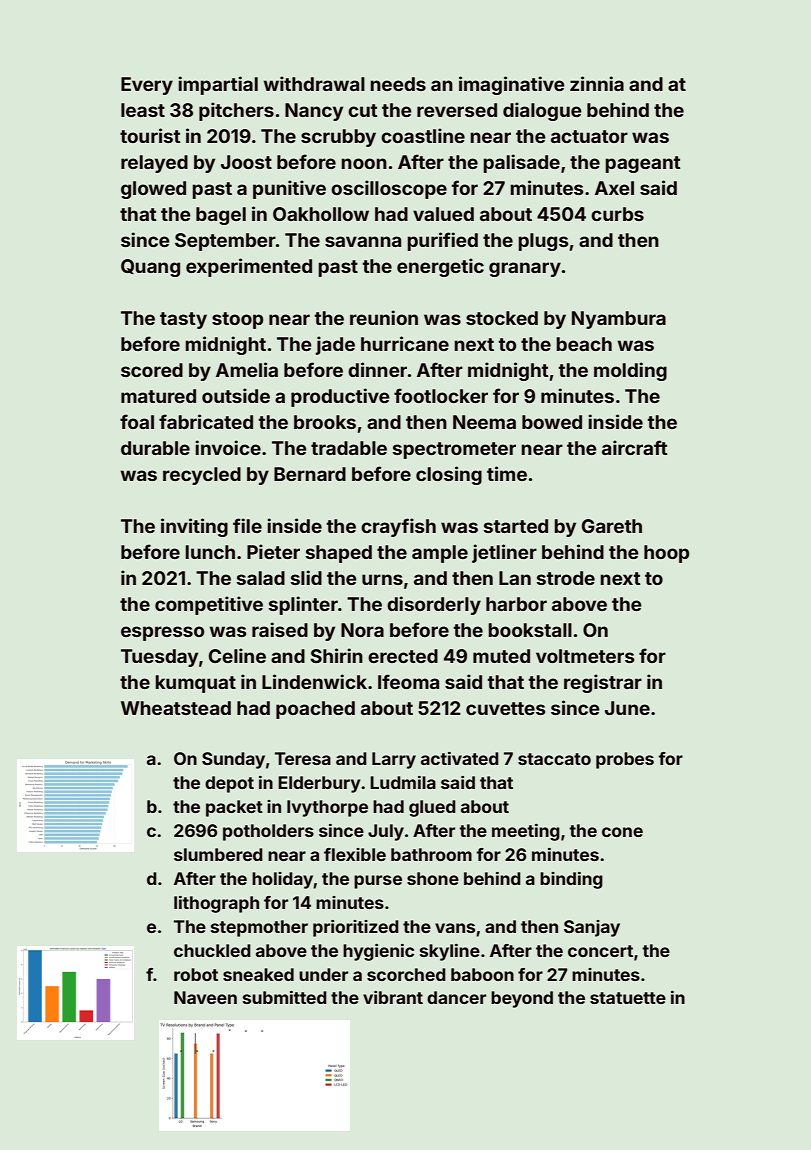 The height and width of the screenshot is (1150, 811). Describe the element at coordinates (597, 83) in the screenshot. I see `zinnia` at that location.
